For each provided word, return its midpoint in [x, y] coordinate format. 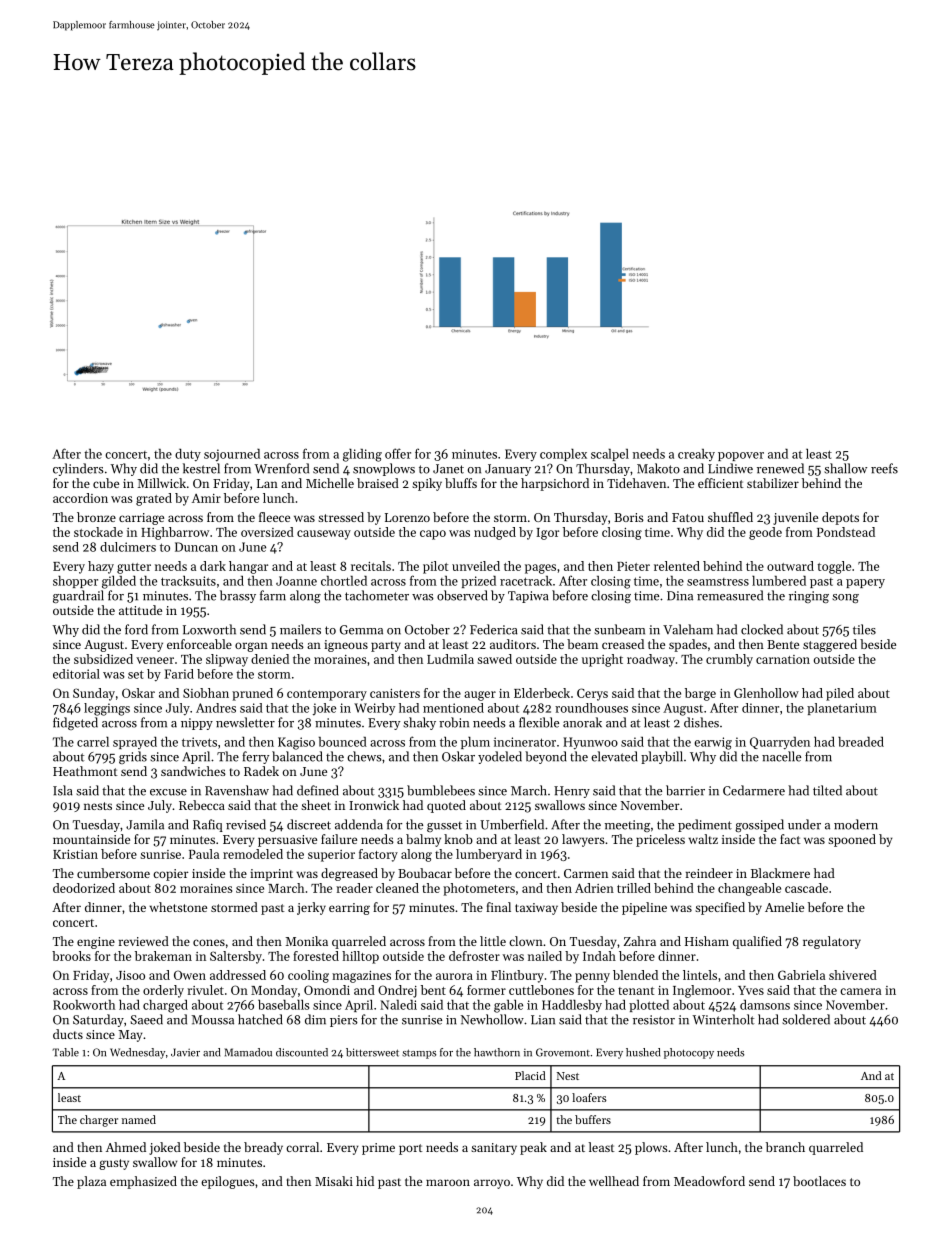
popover [741, 456]
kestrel [201, 468]
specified [720, 908]
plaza [91, 1182]
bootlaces [819, 1181]
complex [563, 455]
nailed [545, 956]
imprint [271, 875]
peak [533, 1148]
